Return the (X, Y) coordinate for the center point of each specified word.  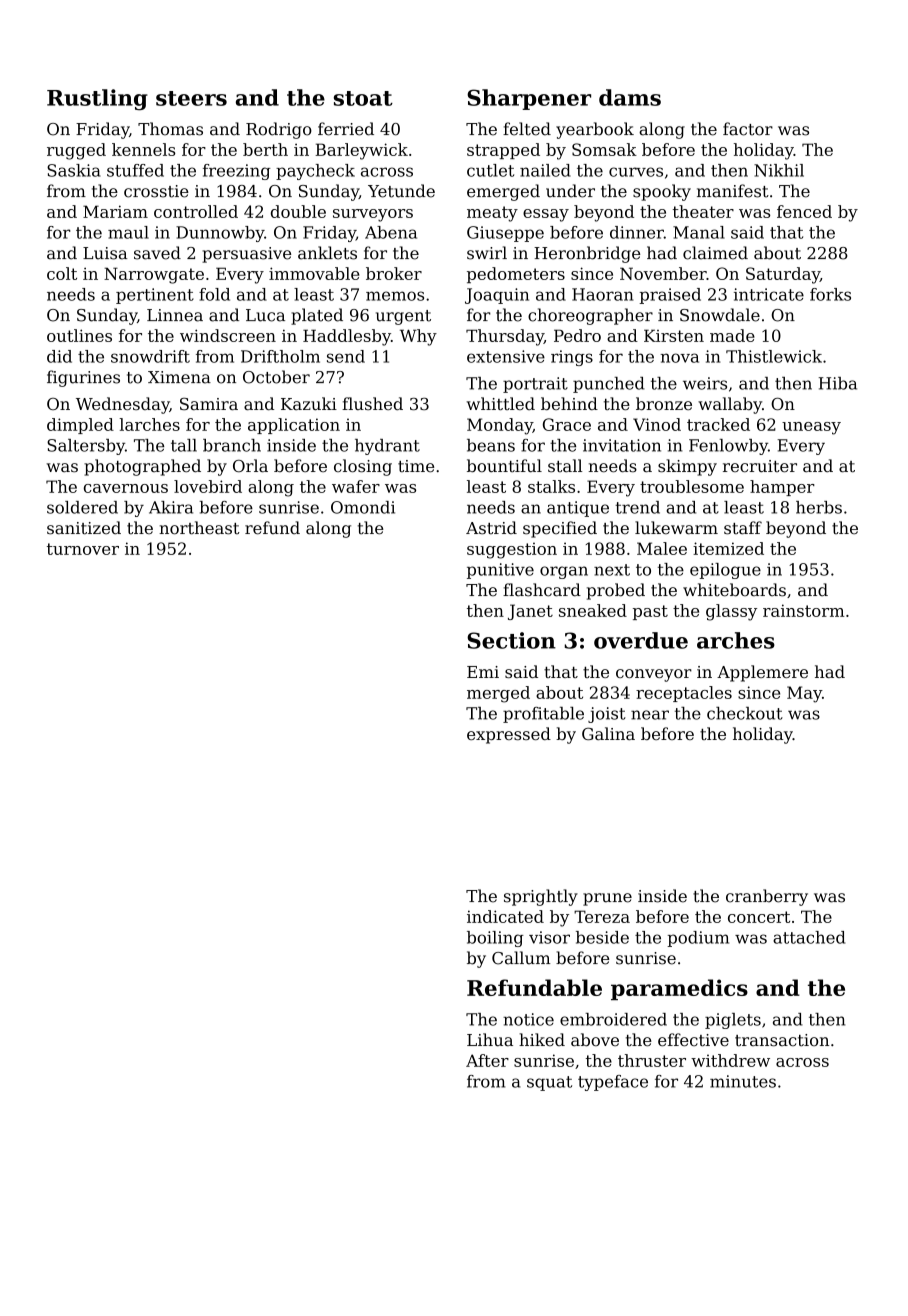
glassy (731, 612)
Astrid (491, 528)
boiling (495, 939)
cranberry (767, 897)
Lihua (490, 1040)
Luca (265, 315)
